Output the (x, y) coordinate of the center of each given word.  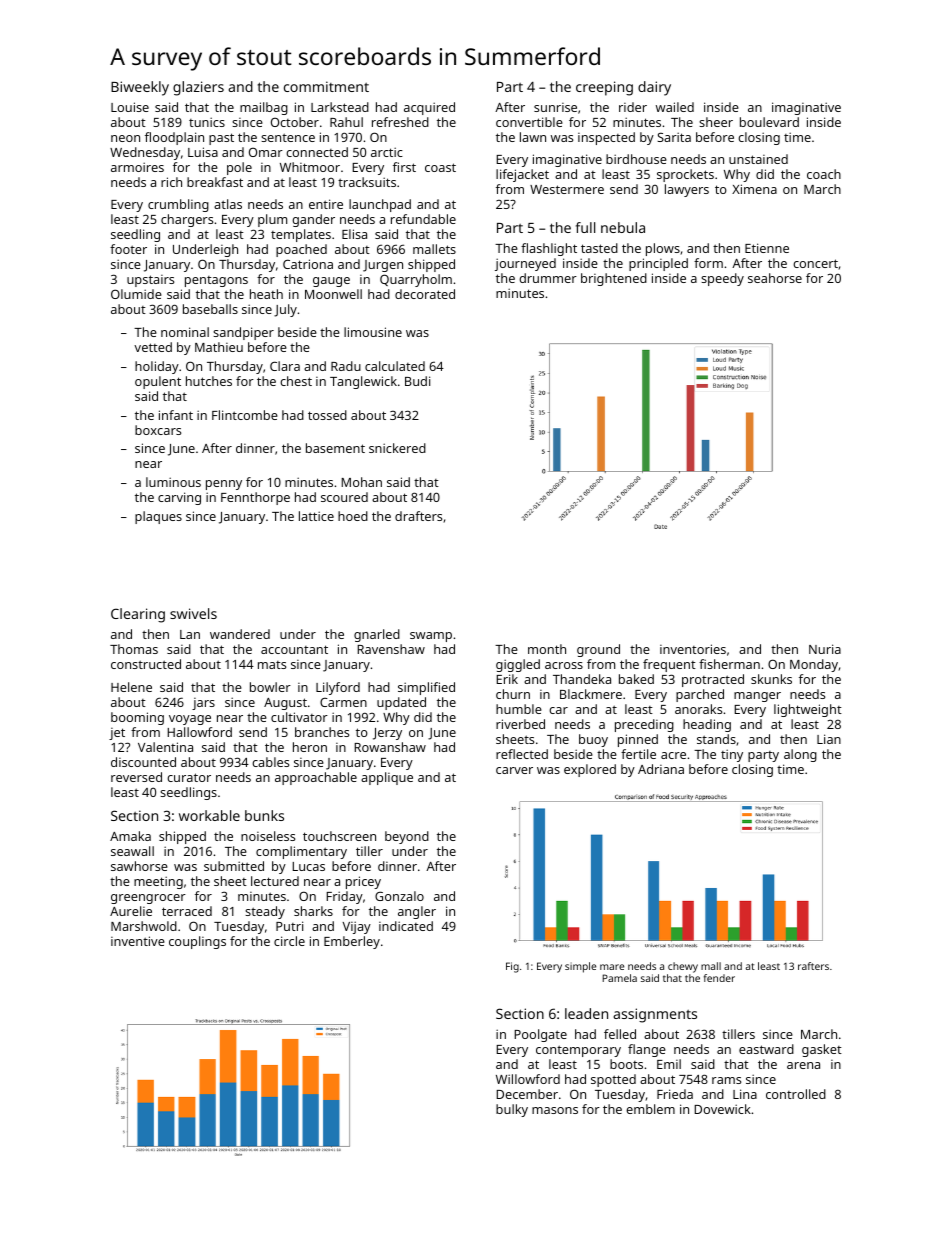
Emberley (352, 942)
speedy (722, 279)
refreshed (400, 122)
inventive (138, 941)
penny (224, 485)
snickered (397, 448)
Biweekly (140, 88)
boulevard (769, 122)
